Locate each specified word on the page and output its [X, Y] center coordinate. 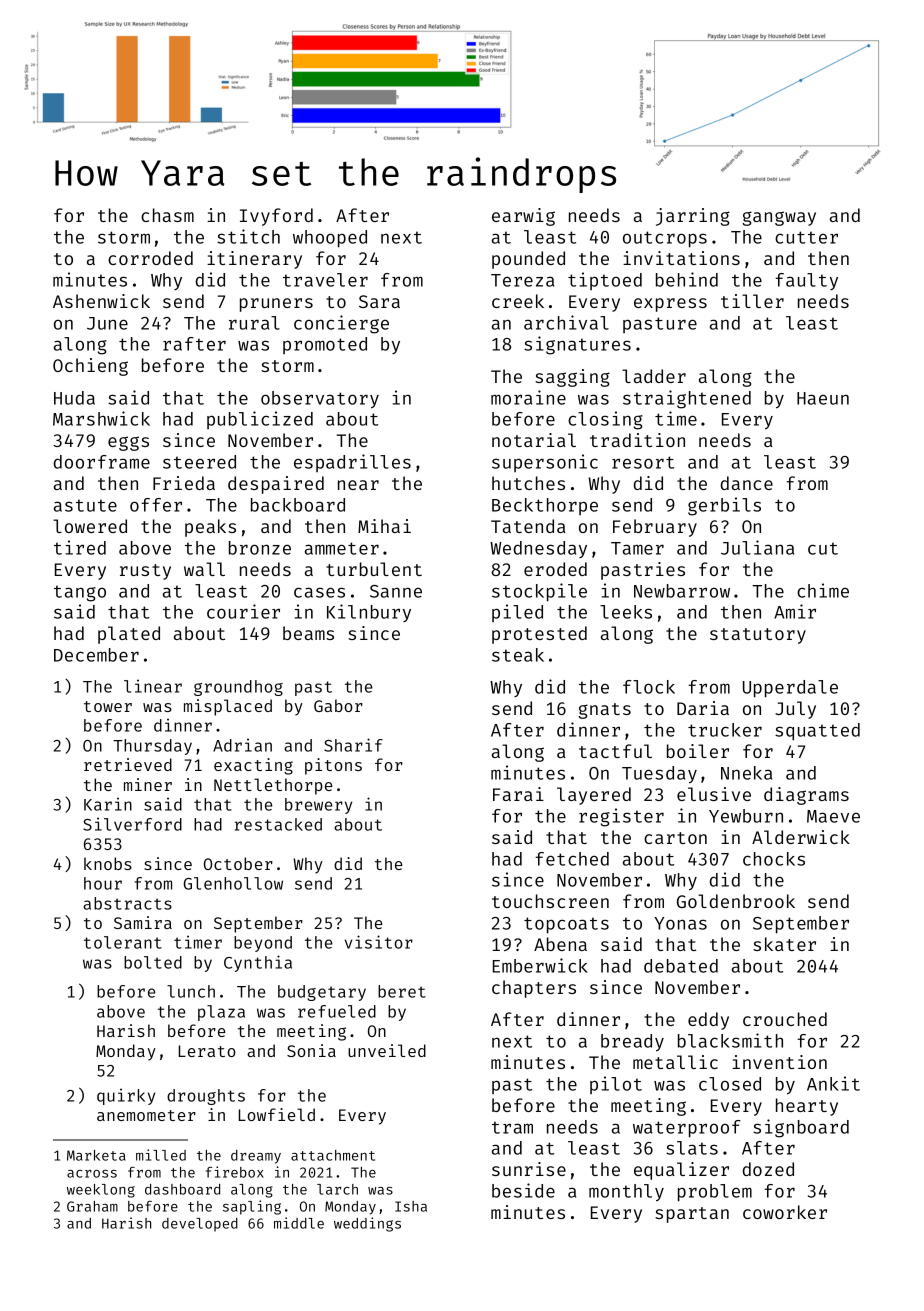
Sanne [396, 591]
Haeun [823, 398]
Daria [703, 708]
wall [204, 569]
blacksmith [730, 1040]
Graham [92, 1206]
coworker [785, 1212]
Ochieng [90, 367]
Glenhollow [233, 883]
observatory [320, 399]
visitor [379, 942]
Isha [411, 1206]
